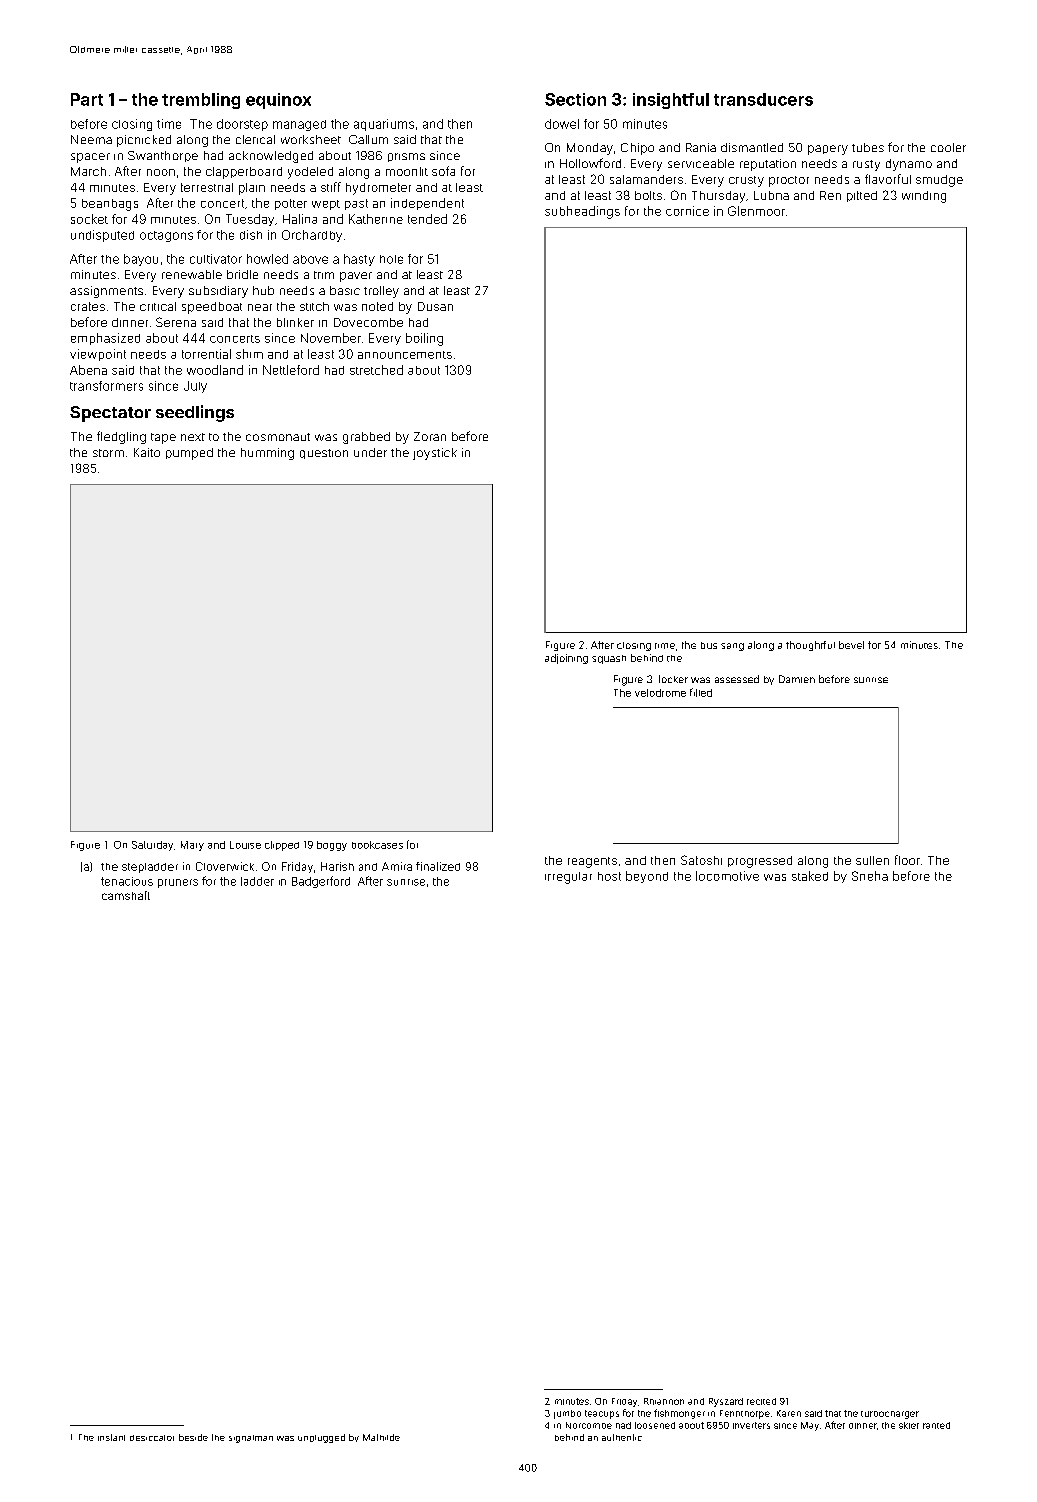 Image resolution: width=1037 pixels, height=1502 pixels. Describe the element at coordinates (102, 236) in the page. I see `undisputed` at that location.
